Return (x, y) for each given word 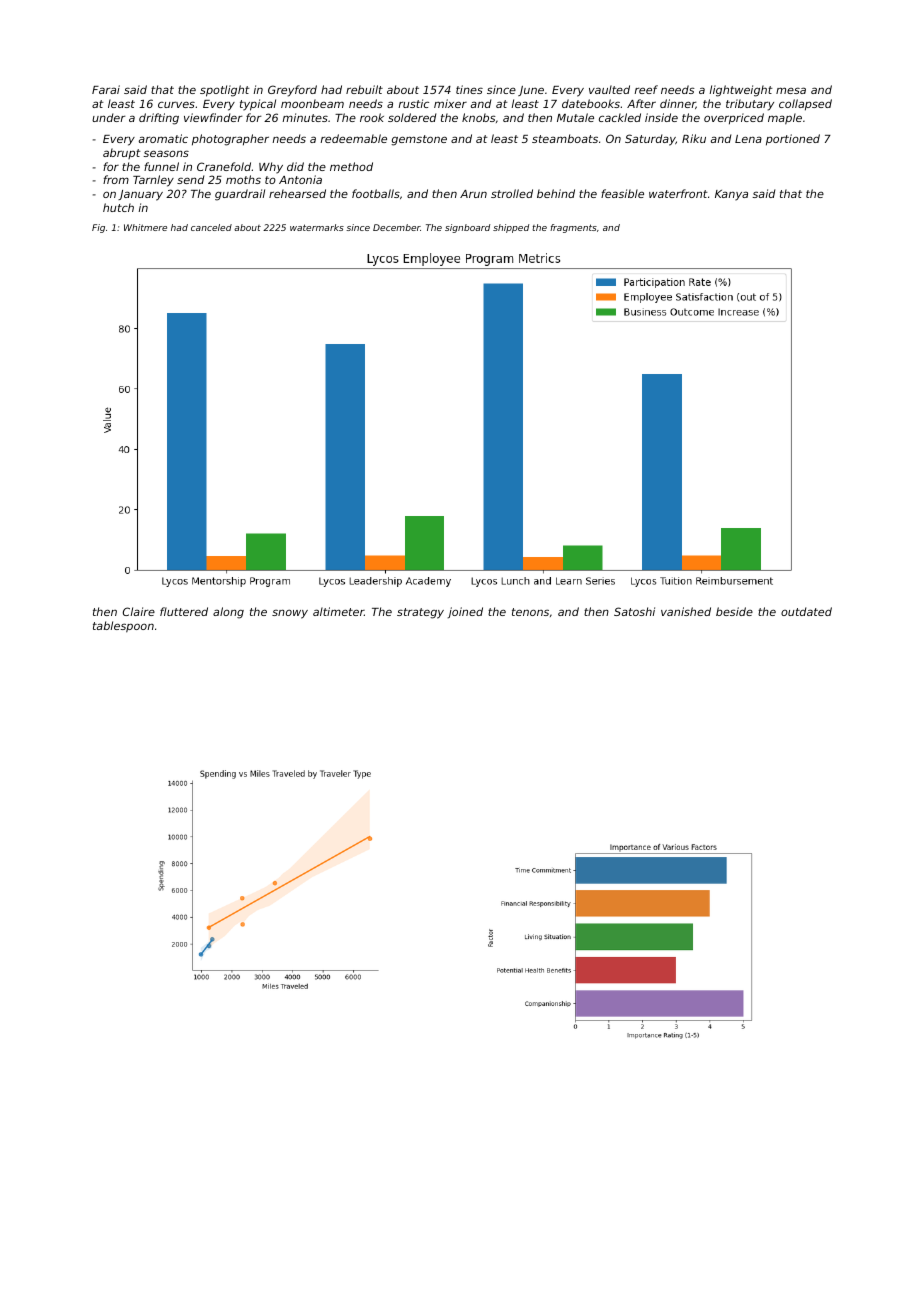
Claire (139, 611)
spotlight (225, 91)
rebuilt (364, 89)
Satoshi (634, 611)
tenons (530, 612)
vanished (686, 611)
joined (465, 612)
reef (646, 89)
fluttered (184, 611)
